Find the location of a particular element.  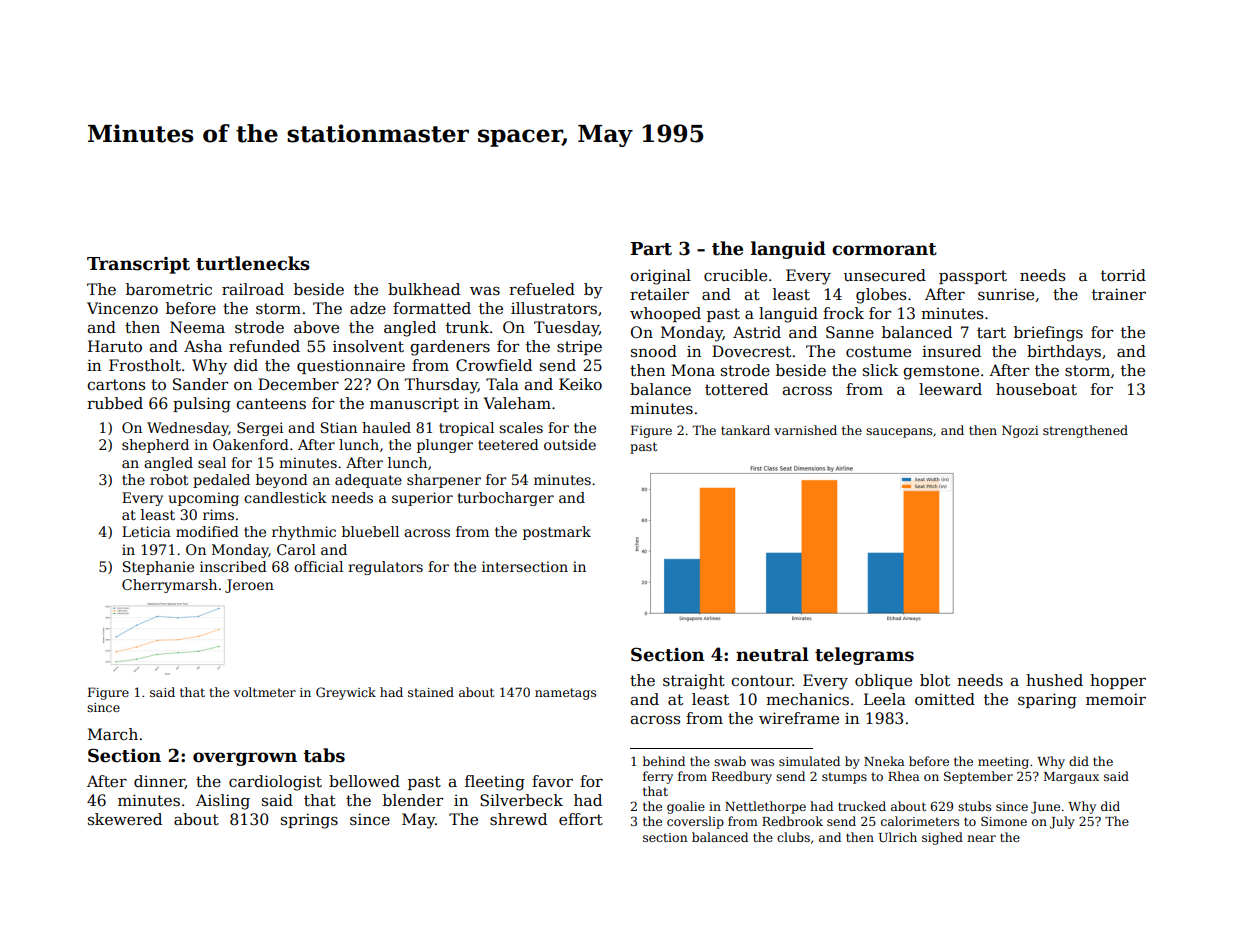

tankard is located at coordinates (745, 430).
